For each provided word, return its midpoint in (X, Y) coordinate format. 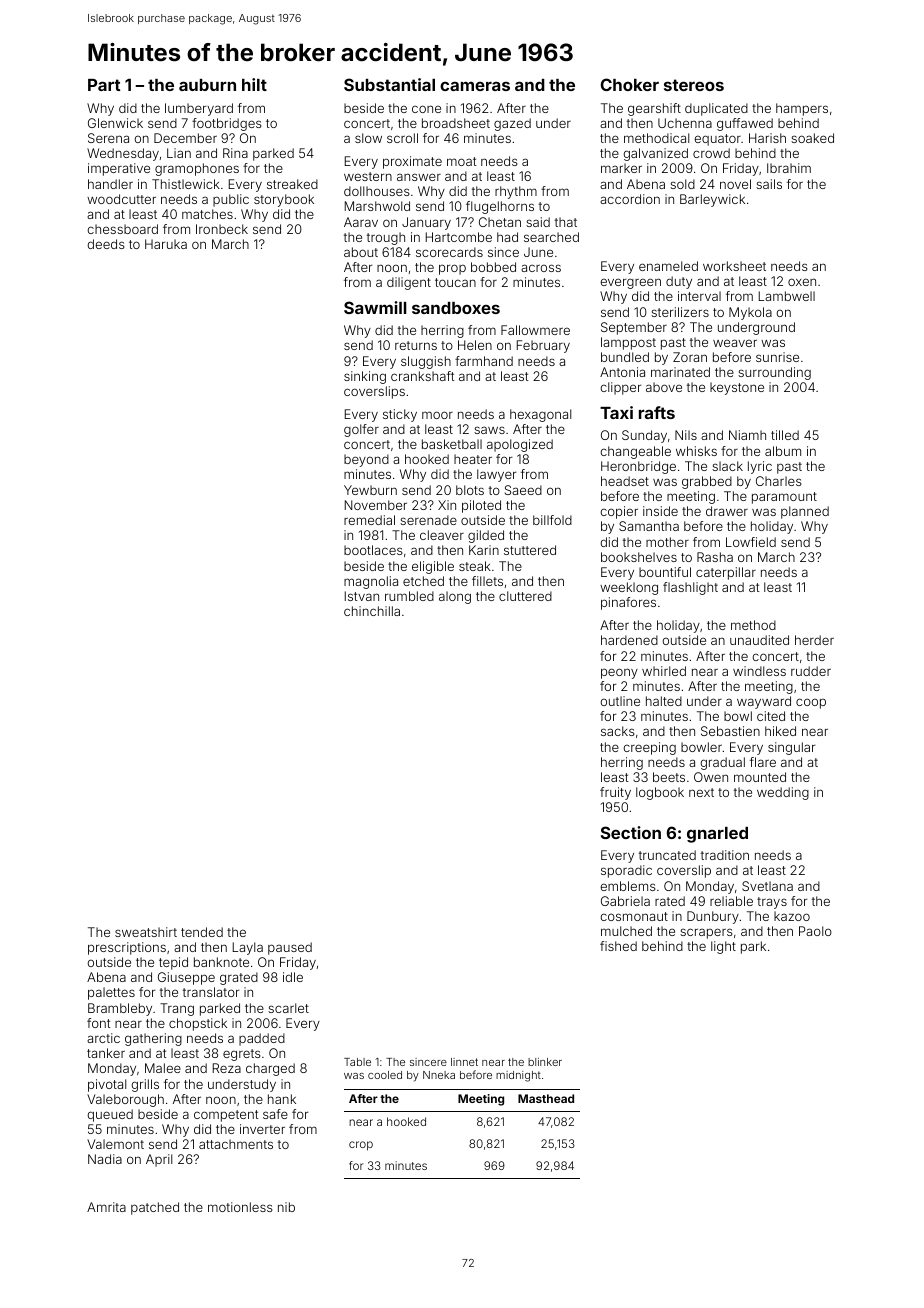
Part (104, 85)
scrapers (706, 933)
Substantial (389, 84)
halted (664, 701)
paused (290, 948)
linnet (464, 1062)
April (159, 1160)
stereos (694, 85)
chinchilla (372, 611)
